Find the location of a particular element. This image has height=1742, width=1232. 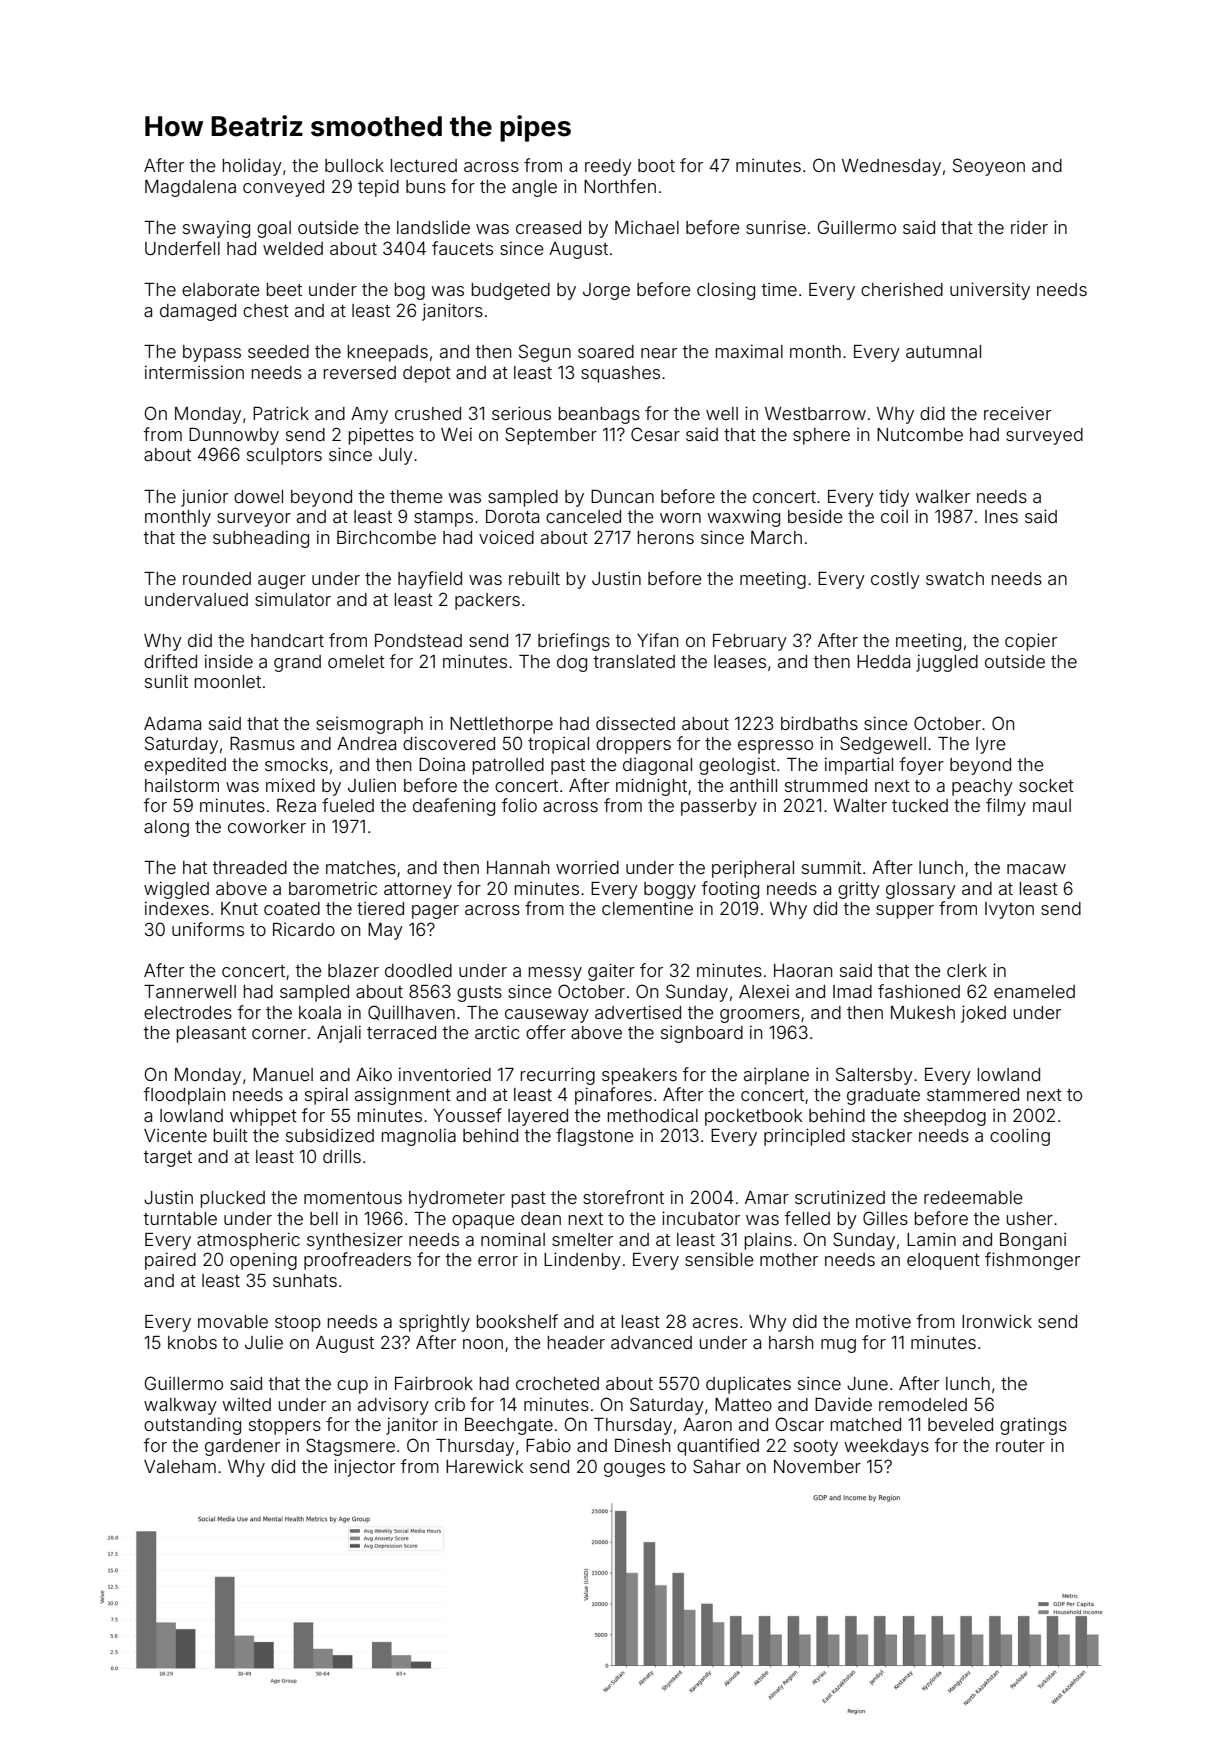

Hedda is located at coordinates (883, 661).
